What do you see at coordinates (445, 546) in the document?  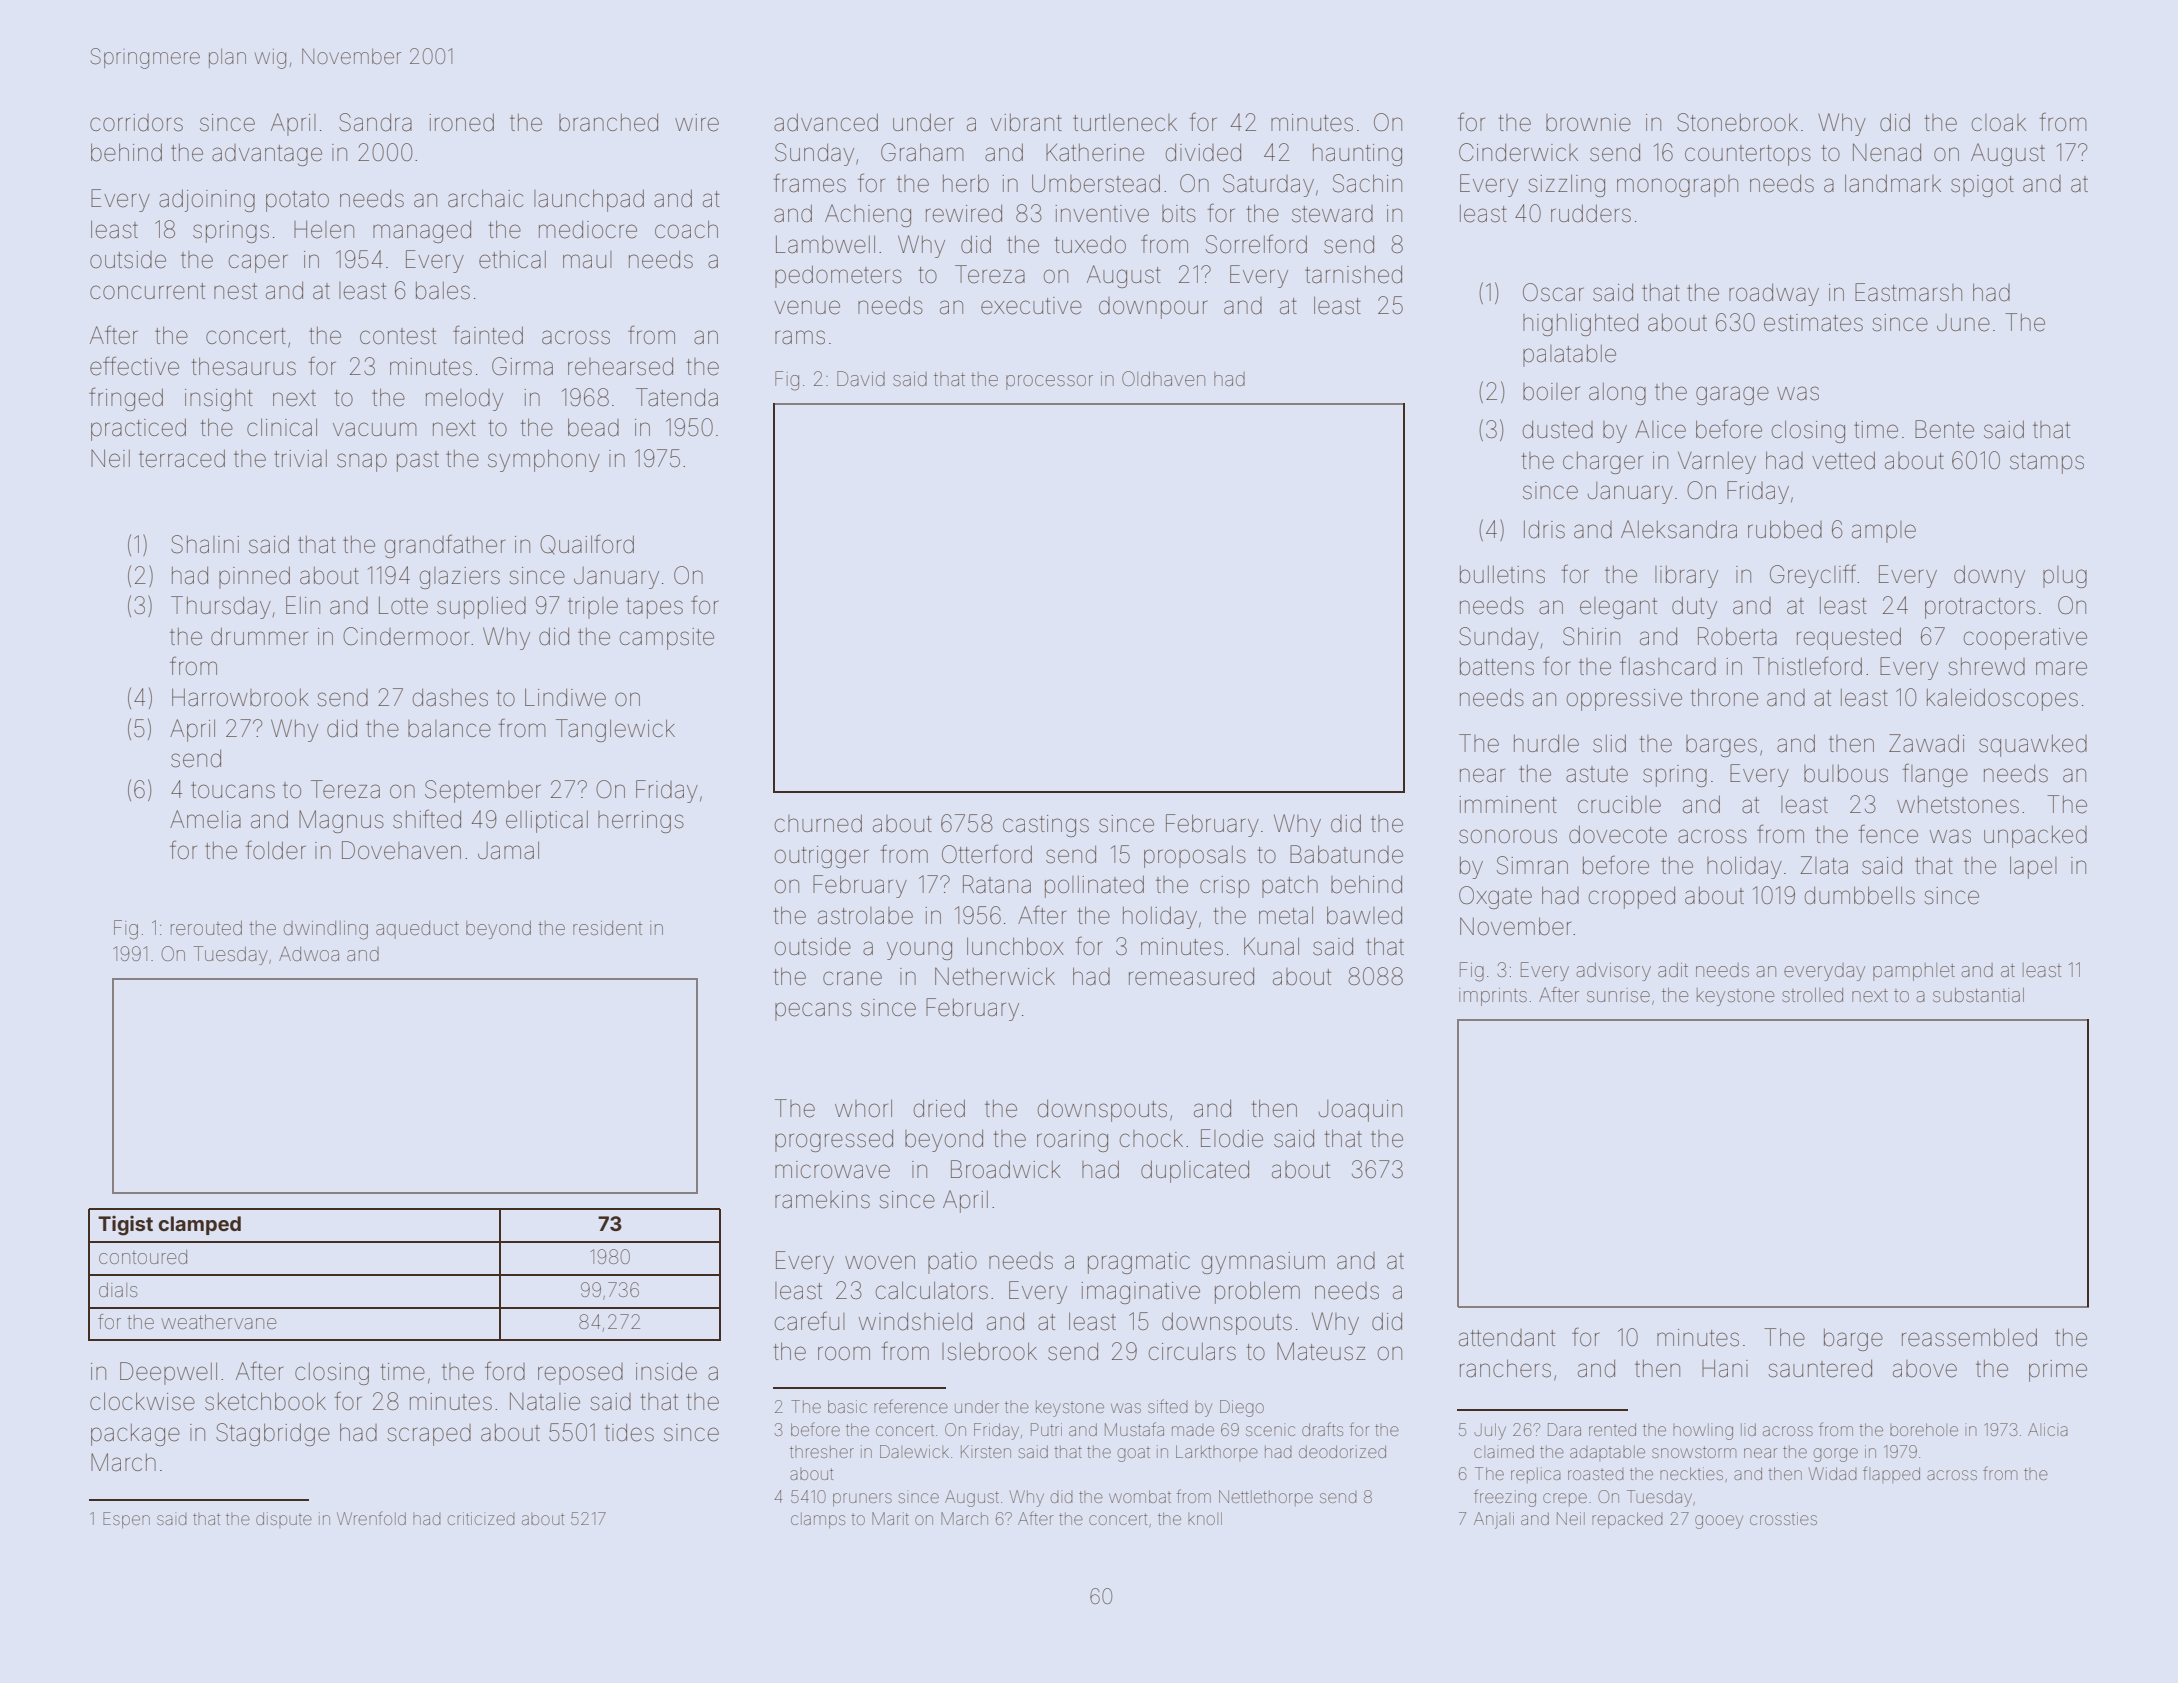 I see `grandfather` at bounding box center [445, 546].
